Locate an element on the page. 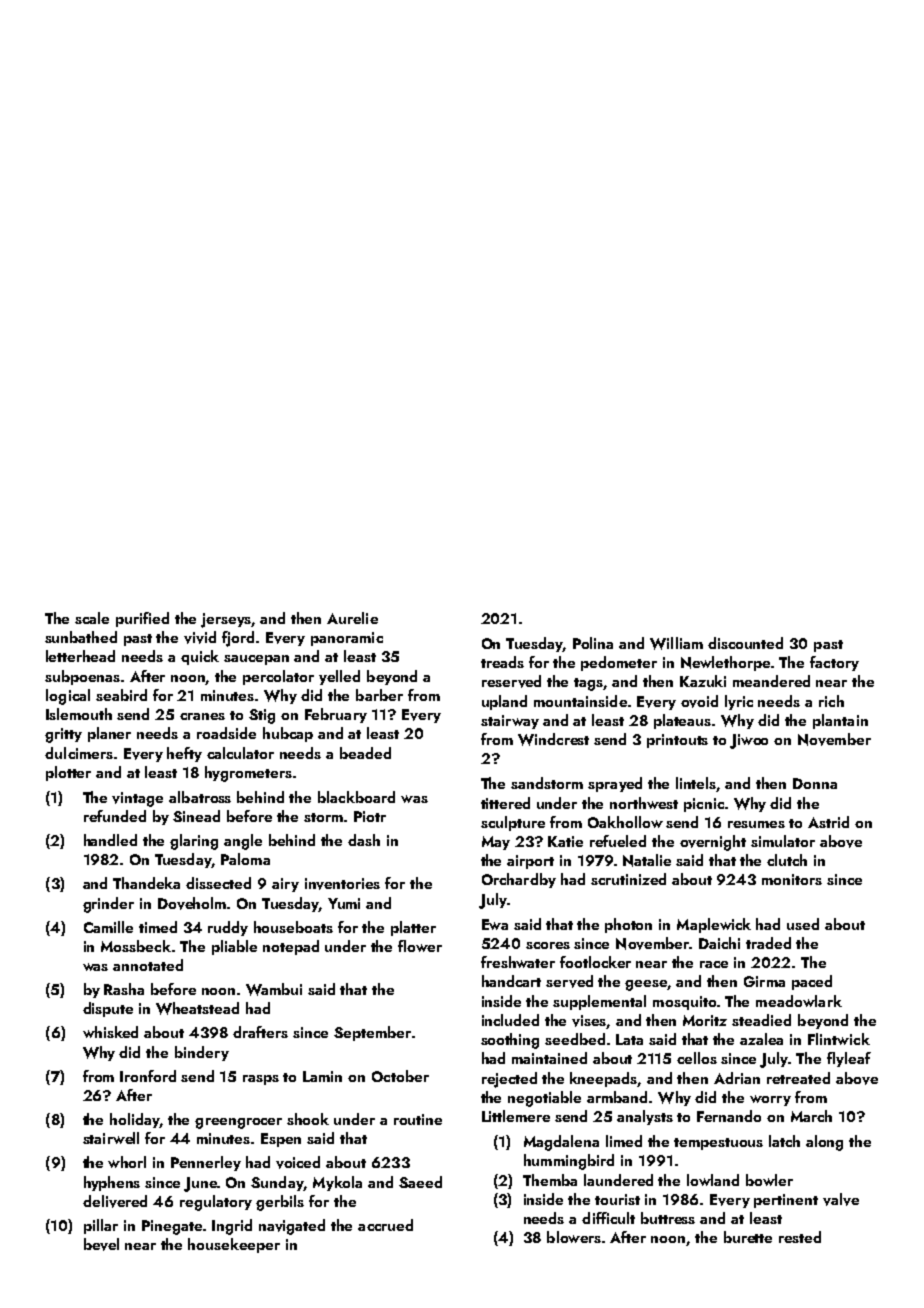 This image has height=1308, width=924. Littlemere is located at coordinates (516, 1116).
